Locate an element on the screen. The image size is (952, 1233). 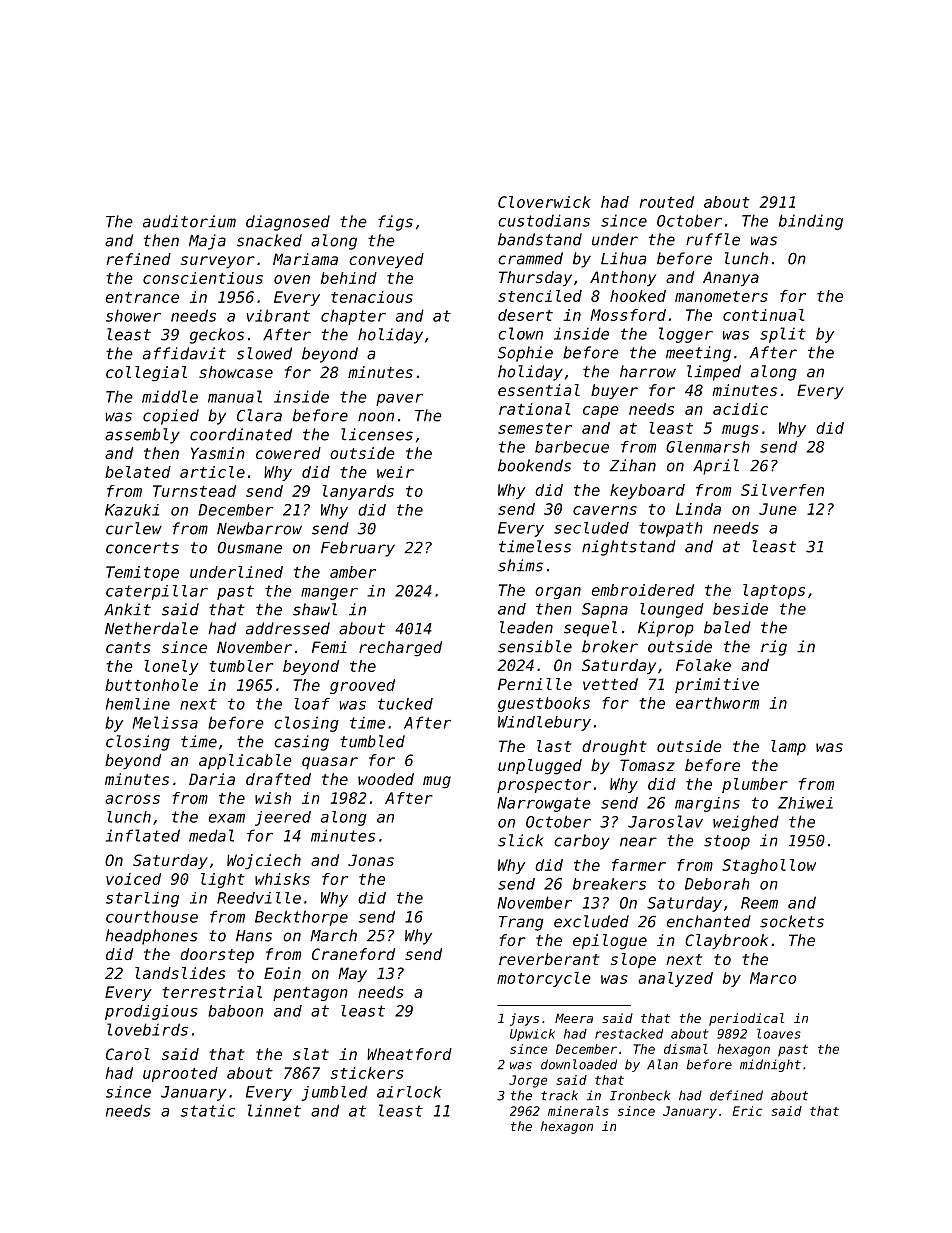
jumbled is located at coordinates (334, 1093).
